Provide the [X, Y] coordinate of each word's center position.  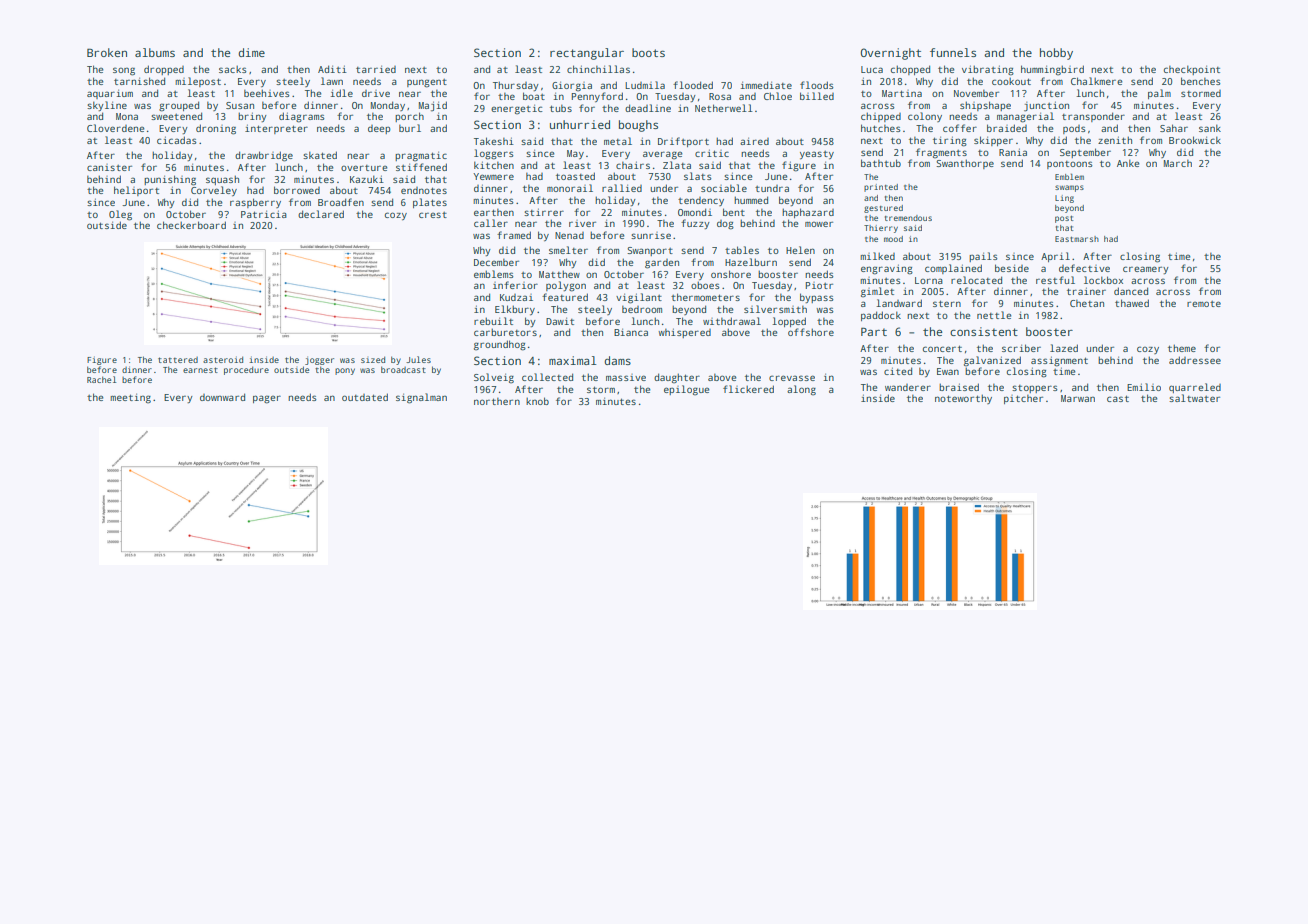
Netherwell [724, 108]
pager [267, 399]
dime [251, 52]
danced [1131, 291]
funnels [953, 52]
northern [497, 401]
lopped [789, 322]
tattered [178, 360]
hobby [1056, 54]
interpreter [276, 129]
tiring [950, 141]
